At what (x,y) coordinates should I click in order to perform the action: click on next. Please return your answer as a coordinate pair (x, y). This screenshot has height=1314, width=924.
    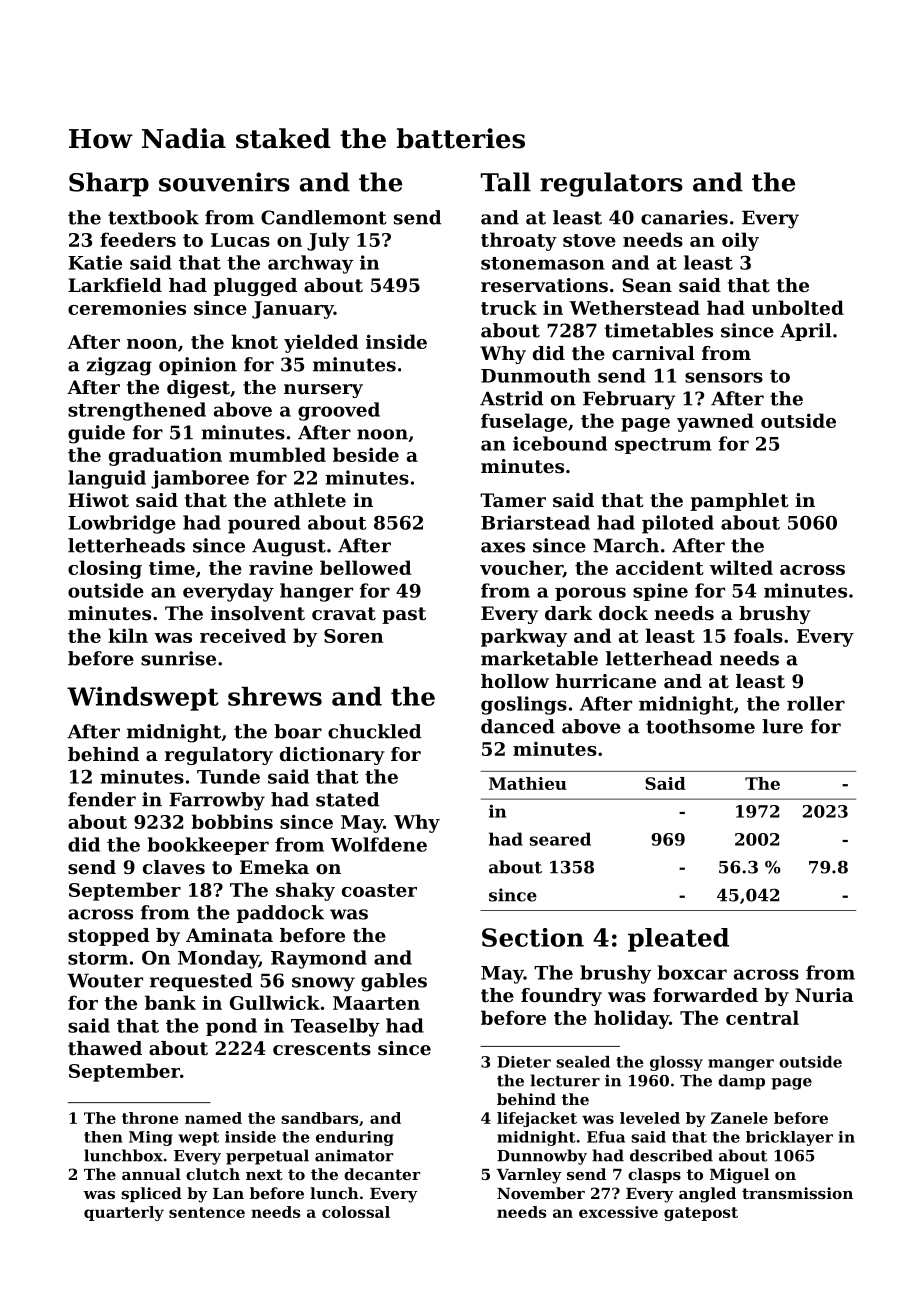
    Looking at the image, I should click on (264, 1174).
